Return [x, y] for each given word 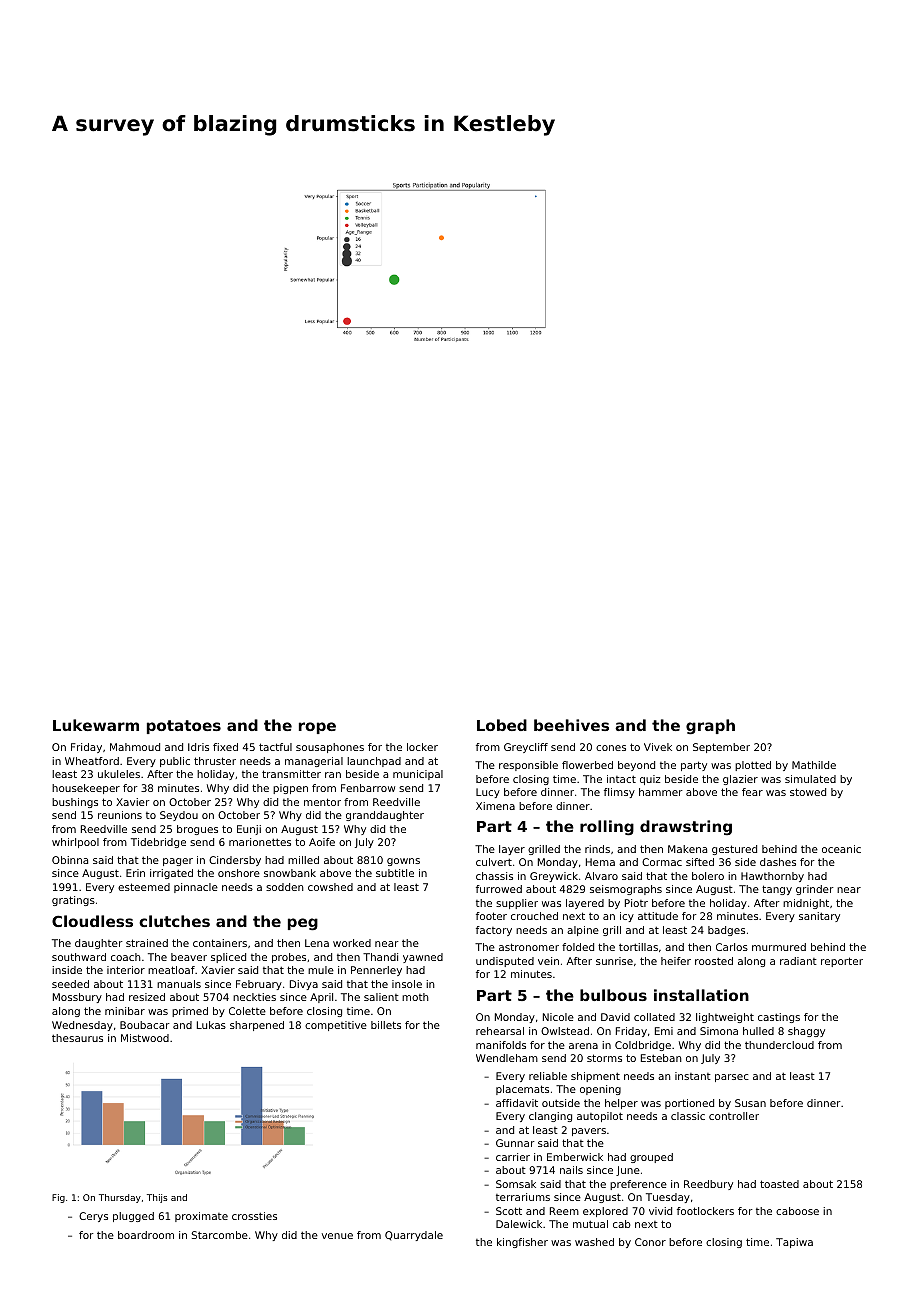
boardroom [146, 1235]
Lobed [502, 725]
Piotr [636, 903]
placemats [522, 1090]
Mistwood [145, 1038]
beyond [636, 766]
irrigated [171, 874]
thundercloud [779, 1045]
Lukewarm [96, 725]
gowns [403, 862]
